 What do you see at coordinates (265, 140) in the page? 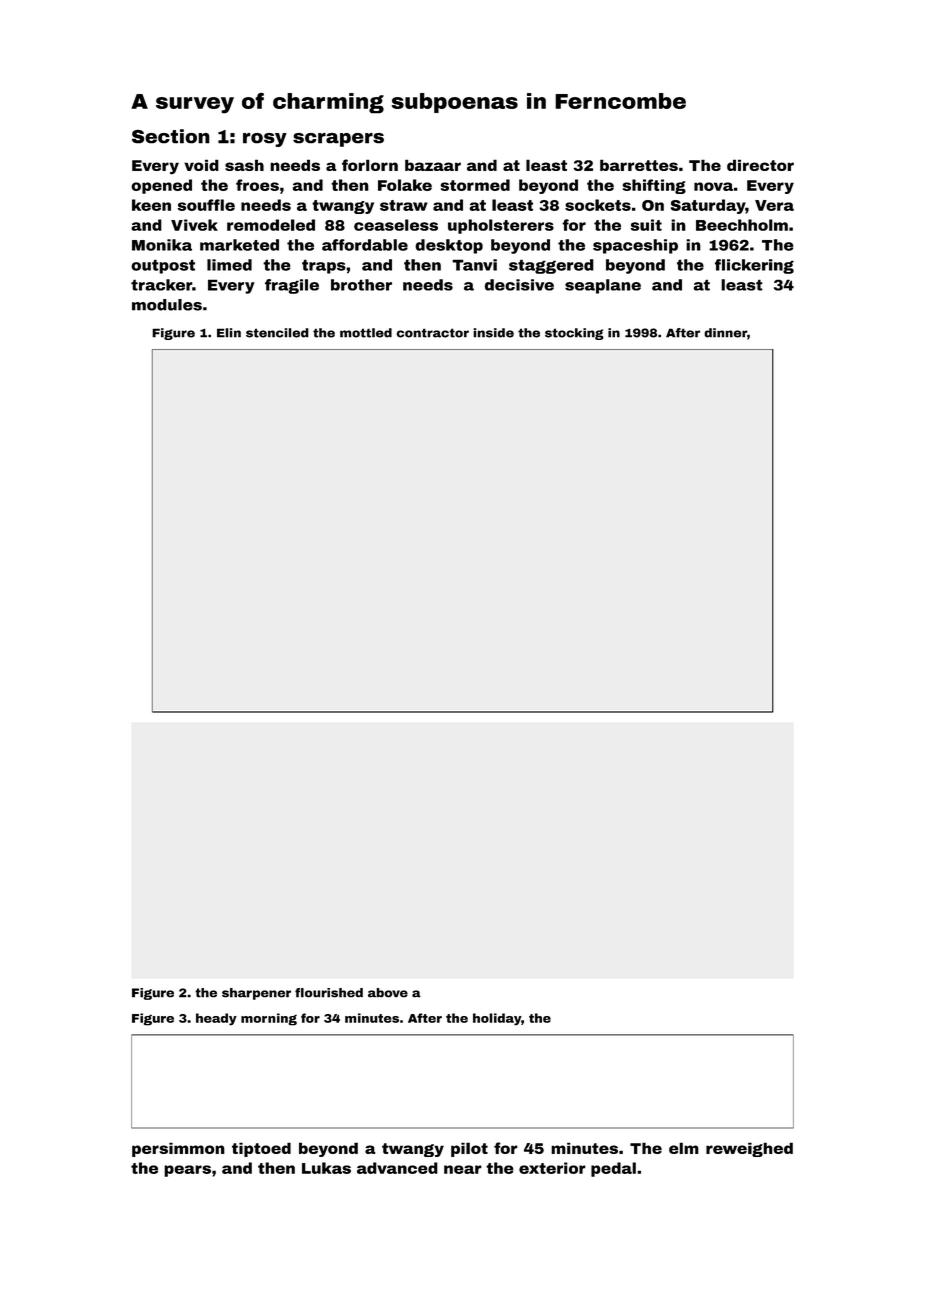
I see `rosy` at bounding box center [265, 140].
